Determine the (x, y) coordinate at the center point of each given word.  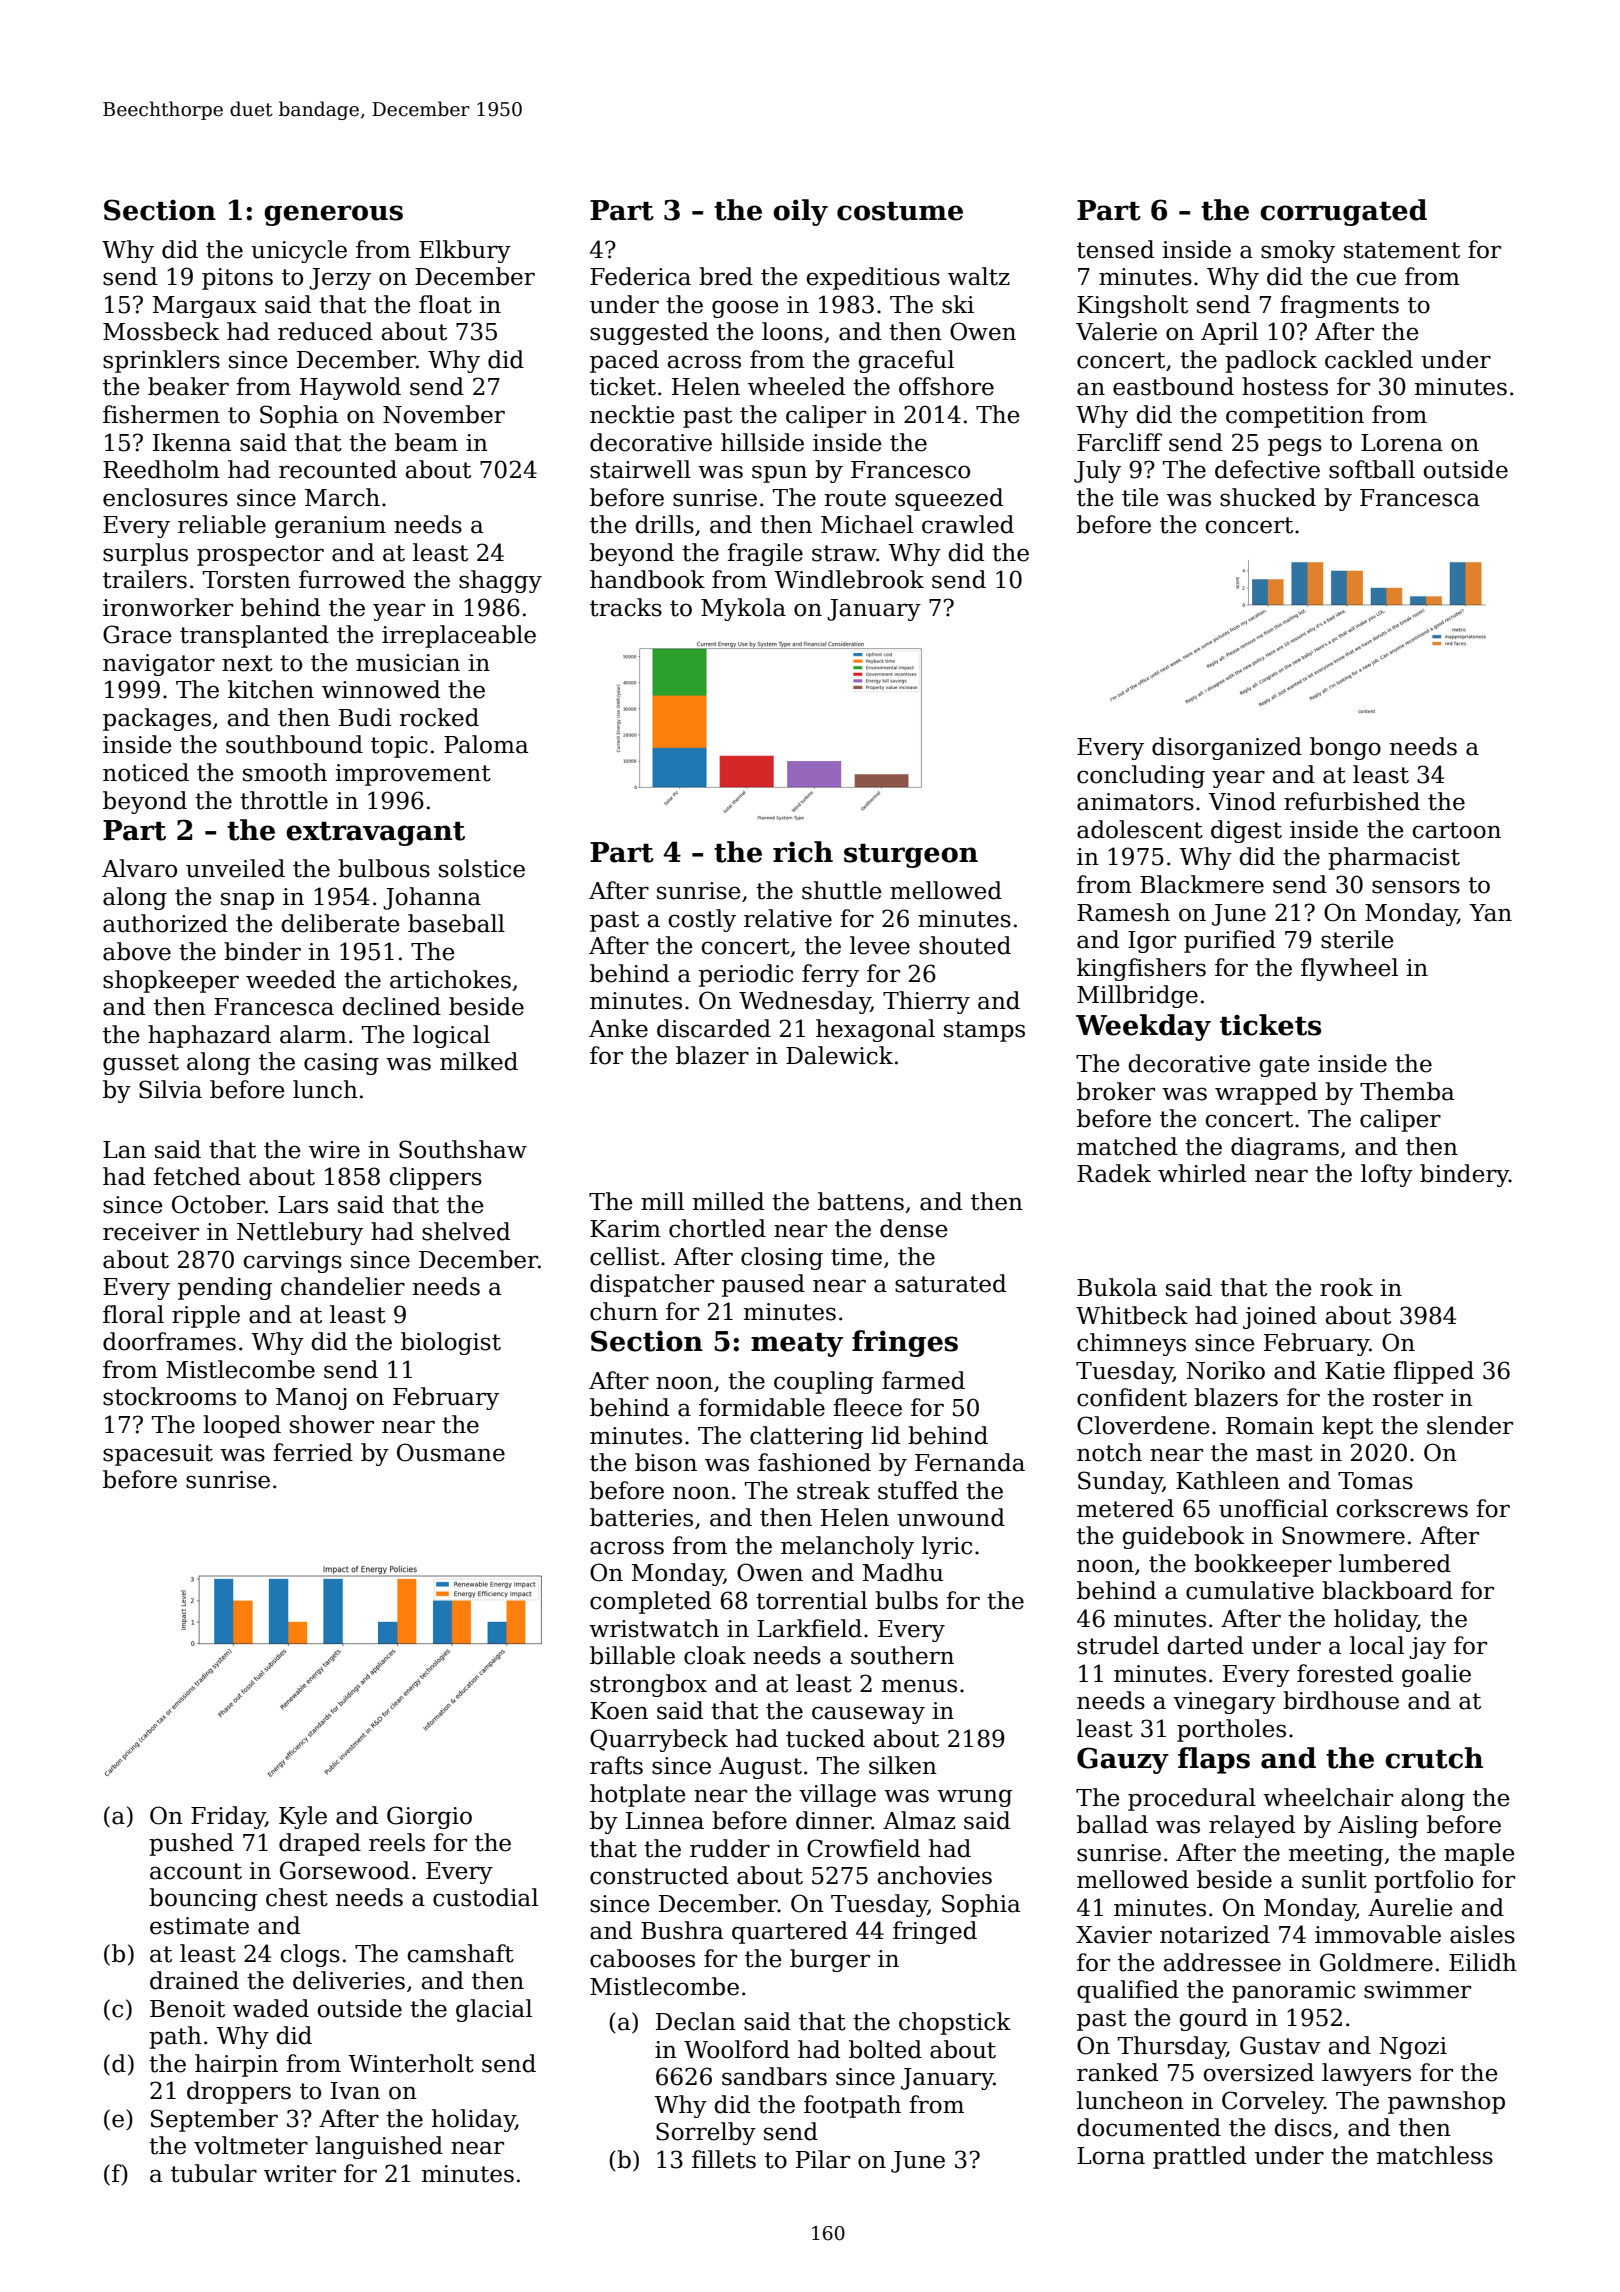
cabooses (642, 1958)
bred (726, 276)
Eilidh (1483, 1962)
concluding (1141, 776)
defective (1267, 469)
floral (133, 1314)
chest (297, 1897)
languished (379, 2147)
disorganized (1227, 748)
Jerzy (340, 279)
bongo (1345, 748)
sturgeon (911, 856)
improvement (413, 775)
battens (861, 1201)
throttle (284, 800)
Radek (1114, 1173)
